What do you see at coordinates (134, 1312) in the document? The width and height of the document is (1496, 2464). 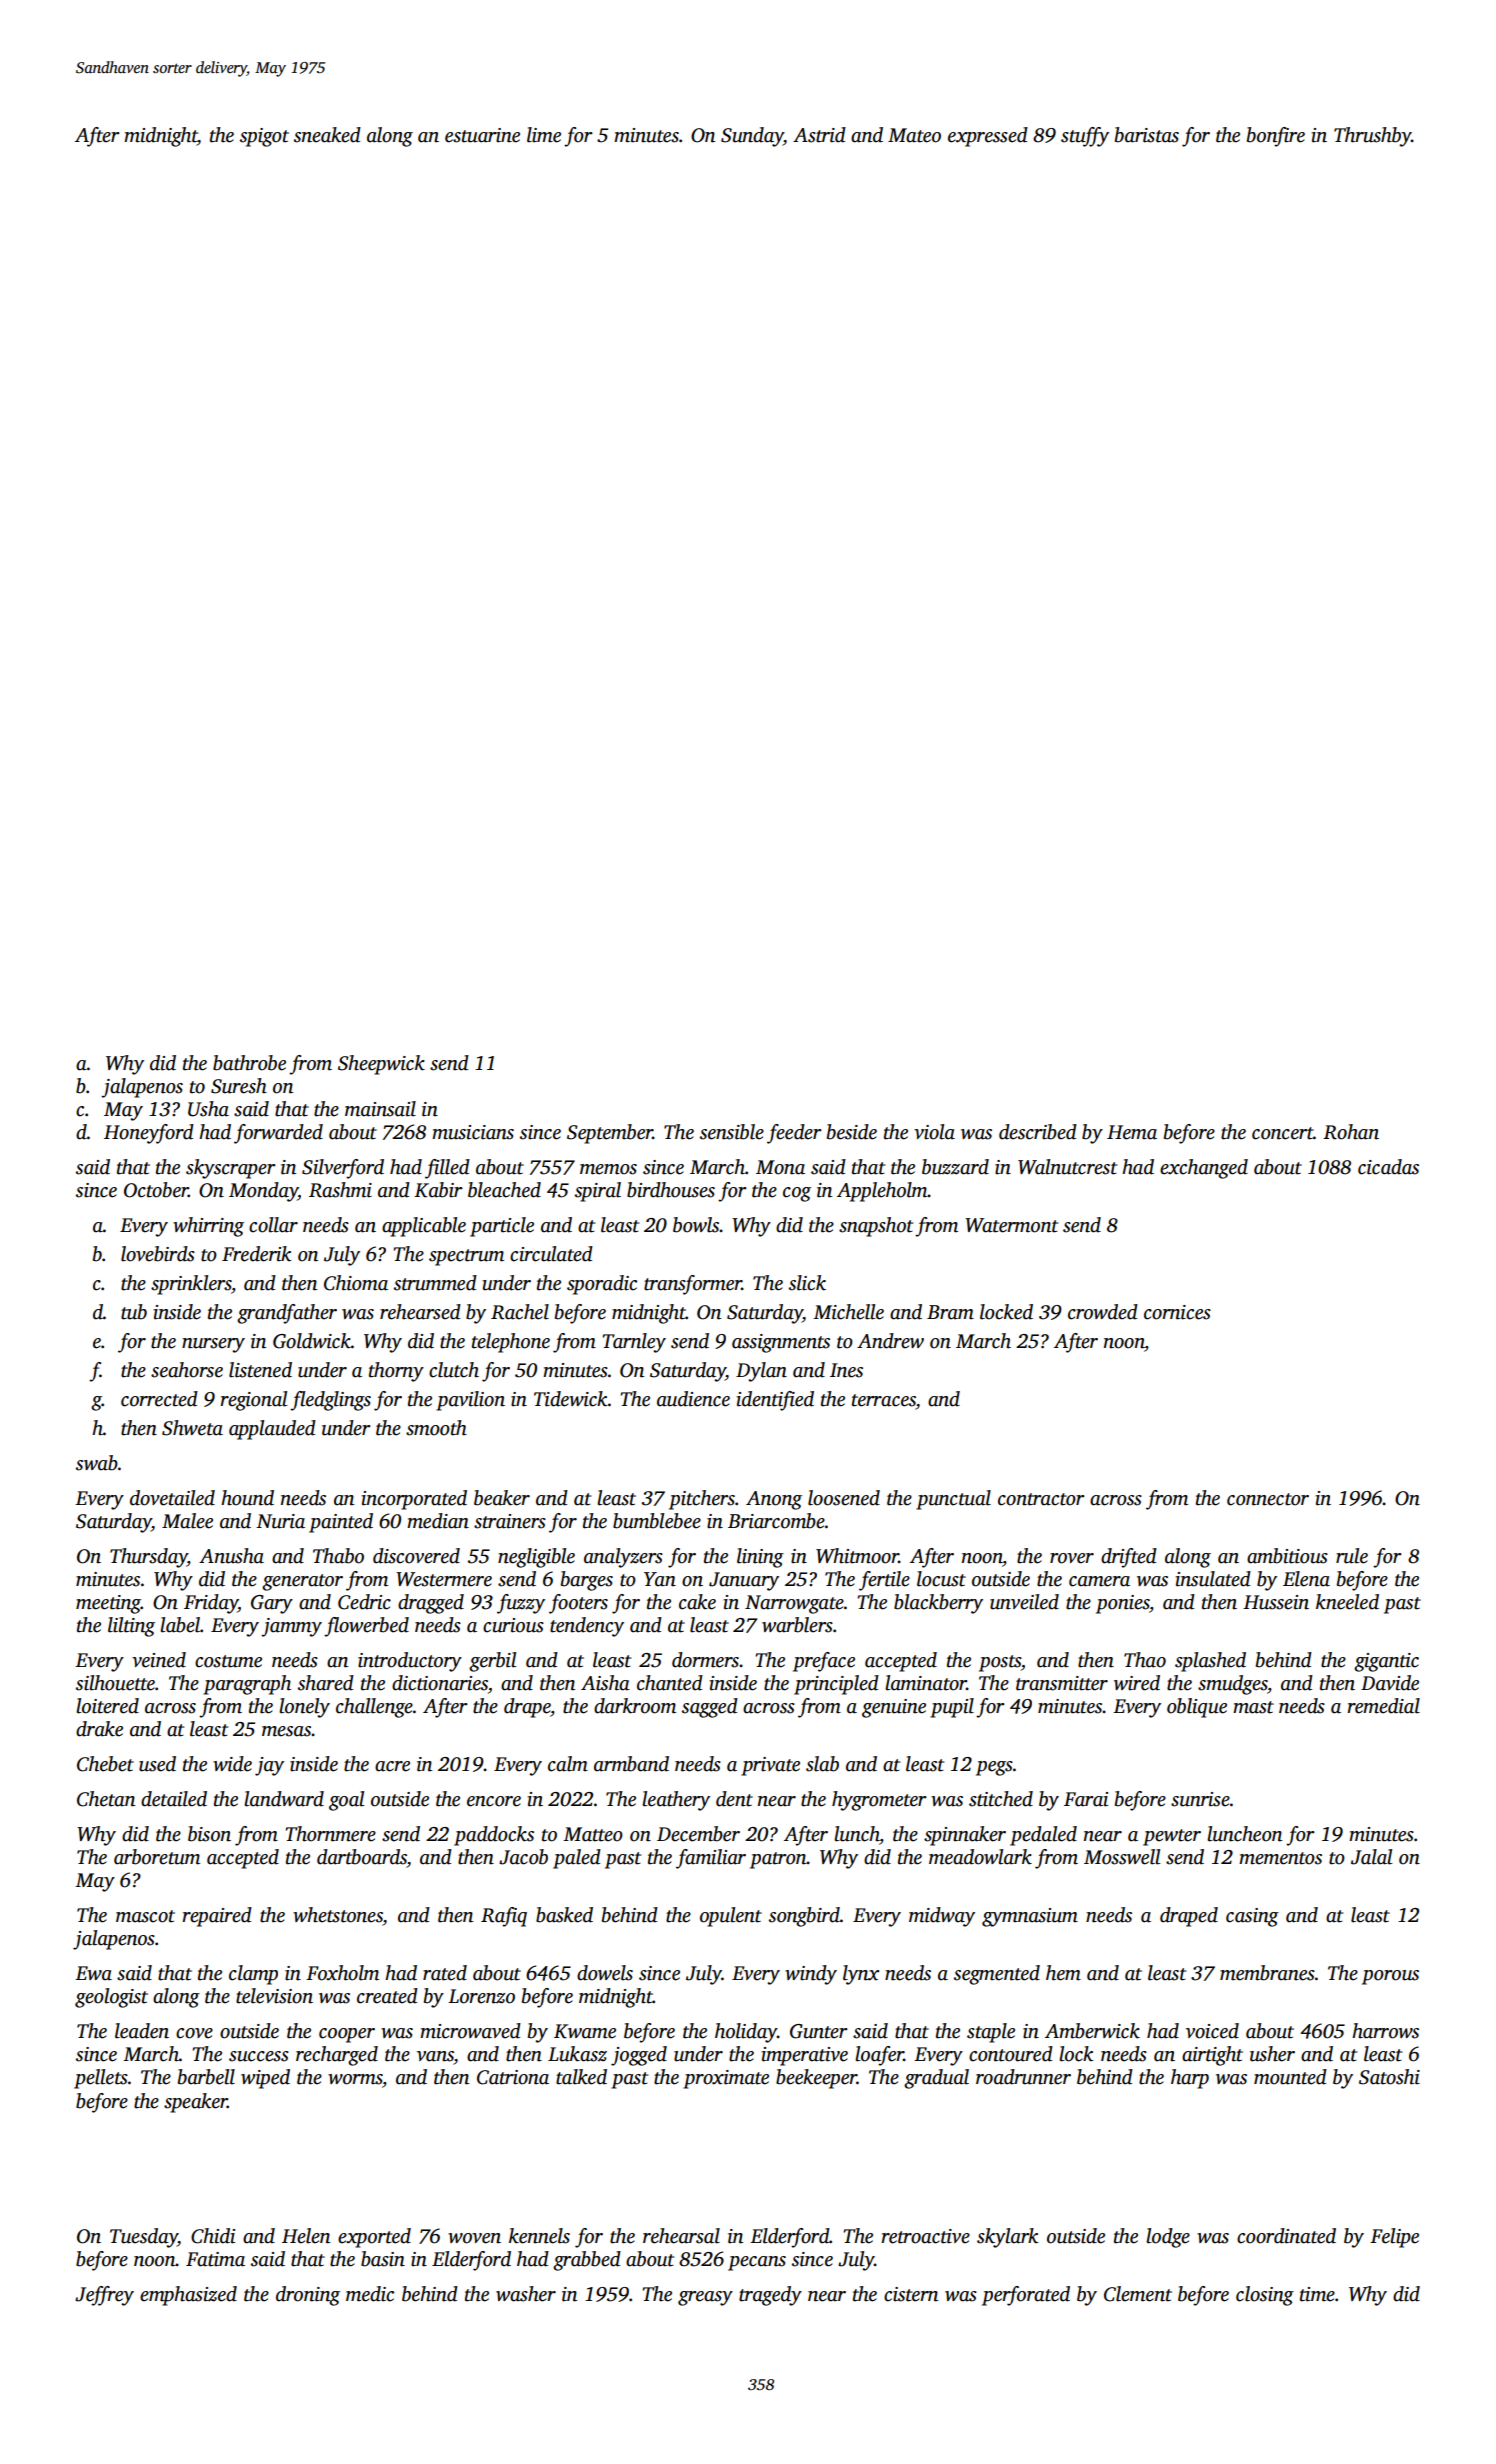 I see `tub` at bounding box center [134, 1312].
